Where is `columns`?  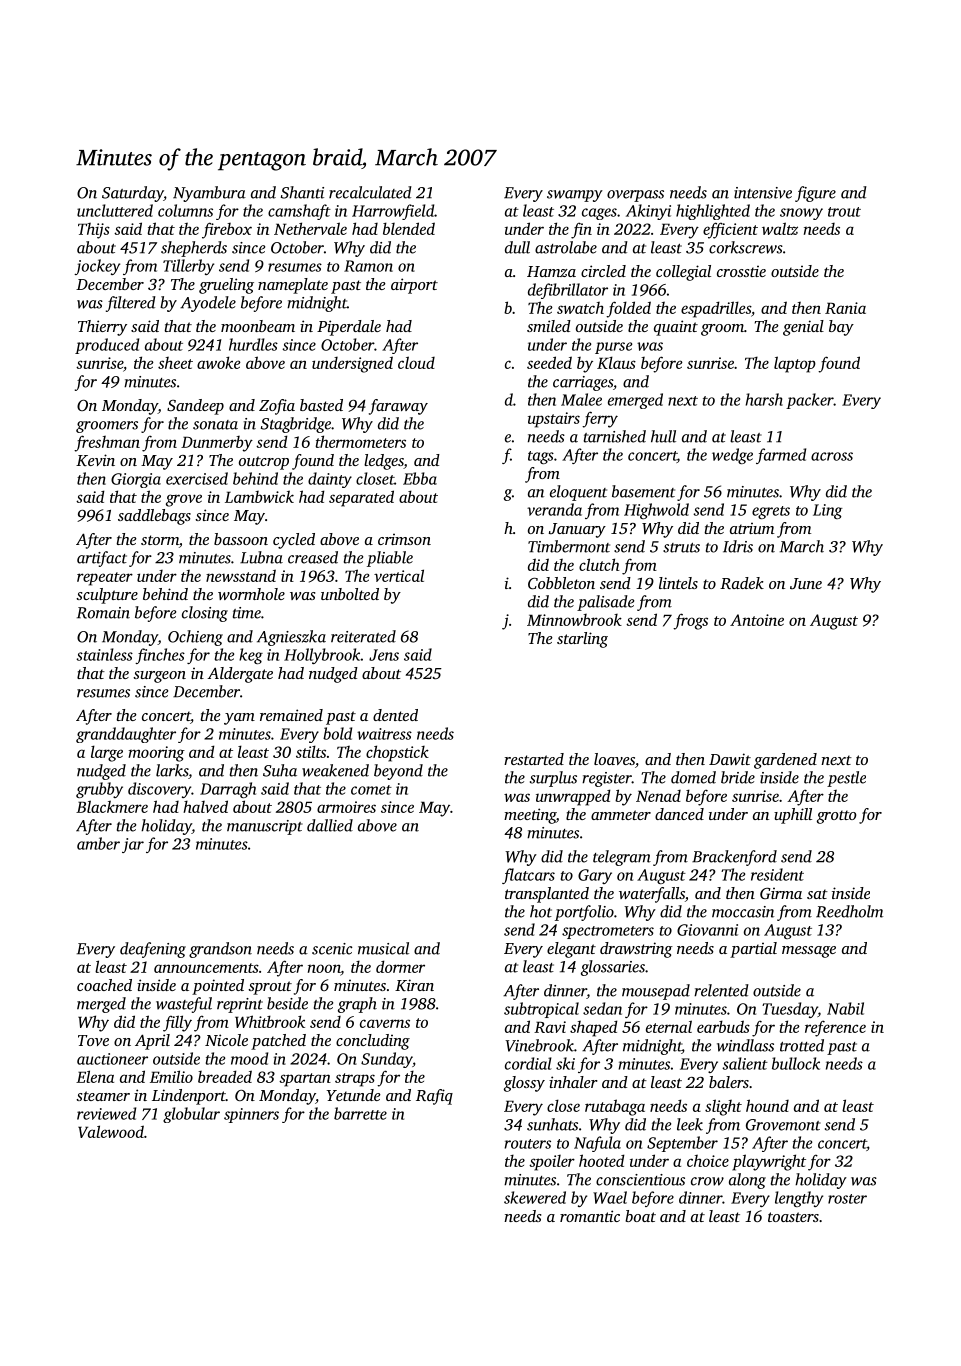
columns is located at coordinates (185, 210).
